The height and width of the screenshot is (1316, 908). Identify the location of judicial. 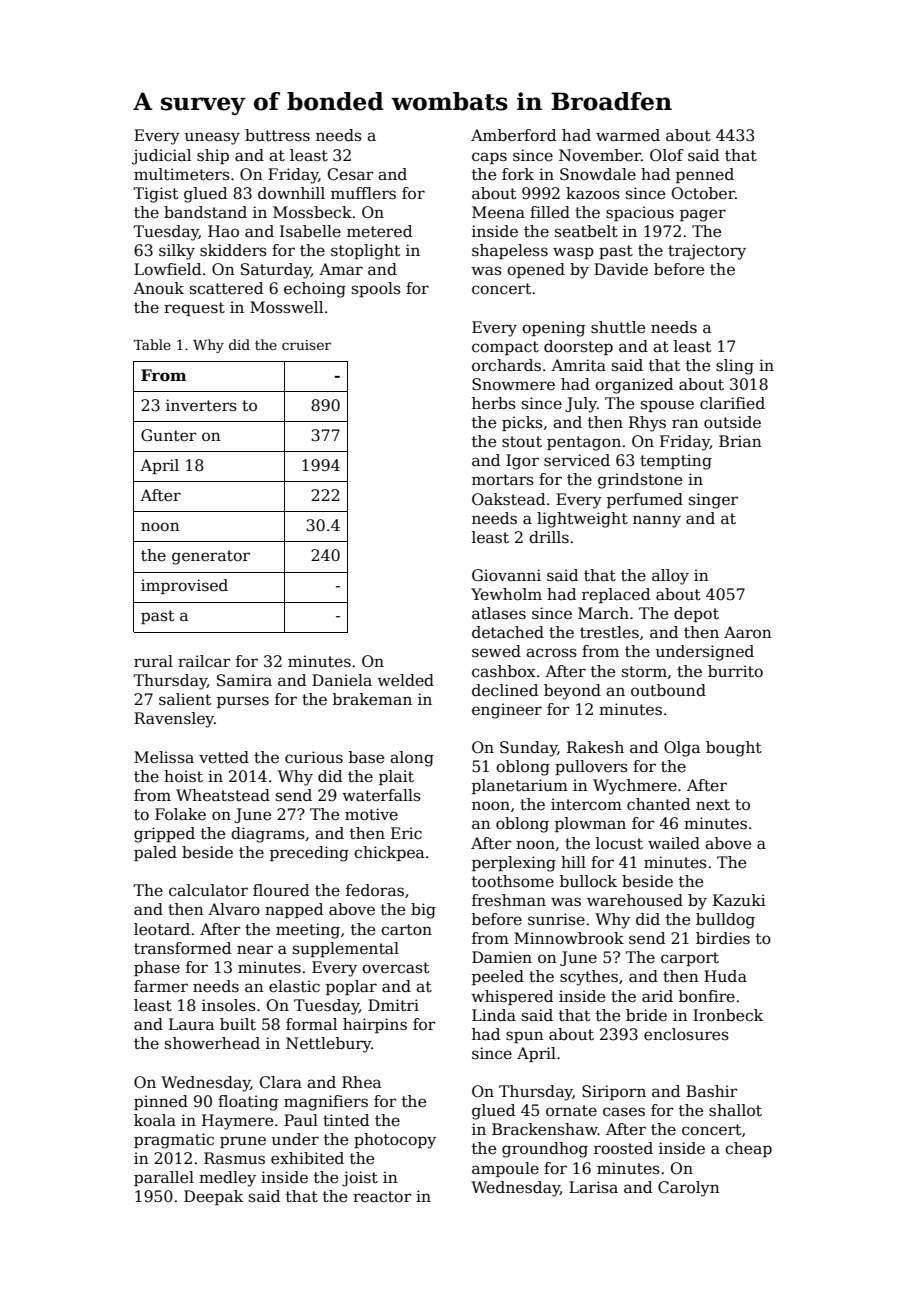
(161, 157).
